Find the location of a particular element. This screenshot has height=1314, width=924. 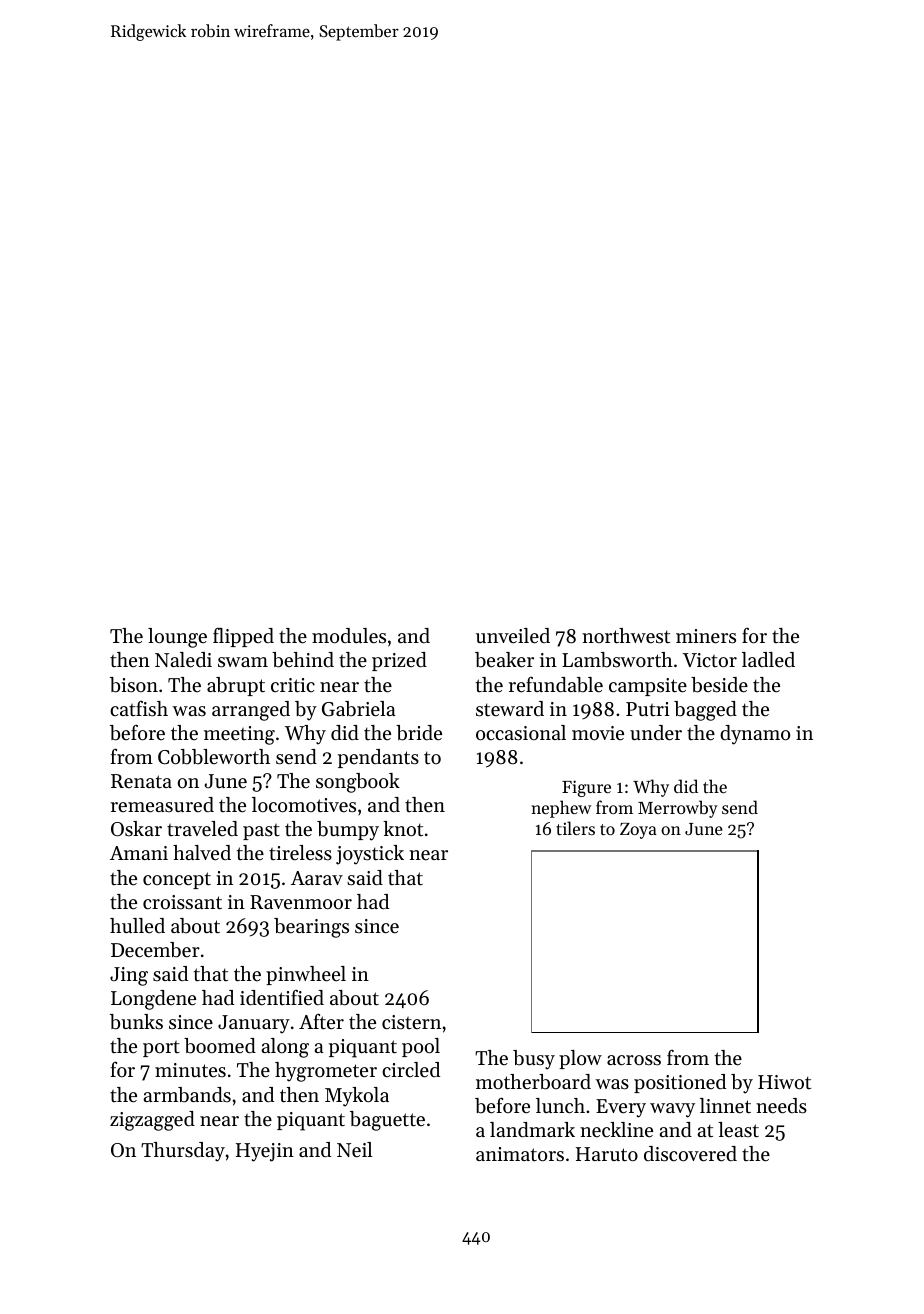

animators is located at coordinates (520, 1154).
